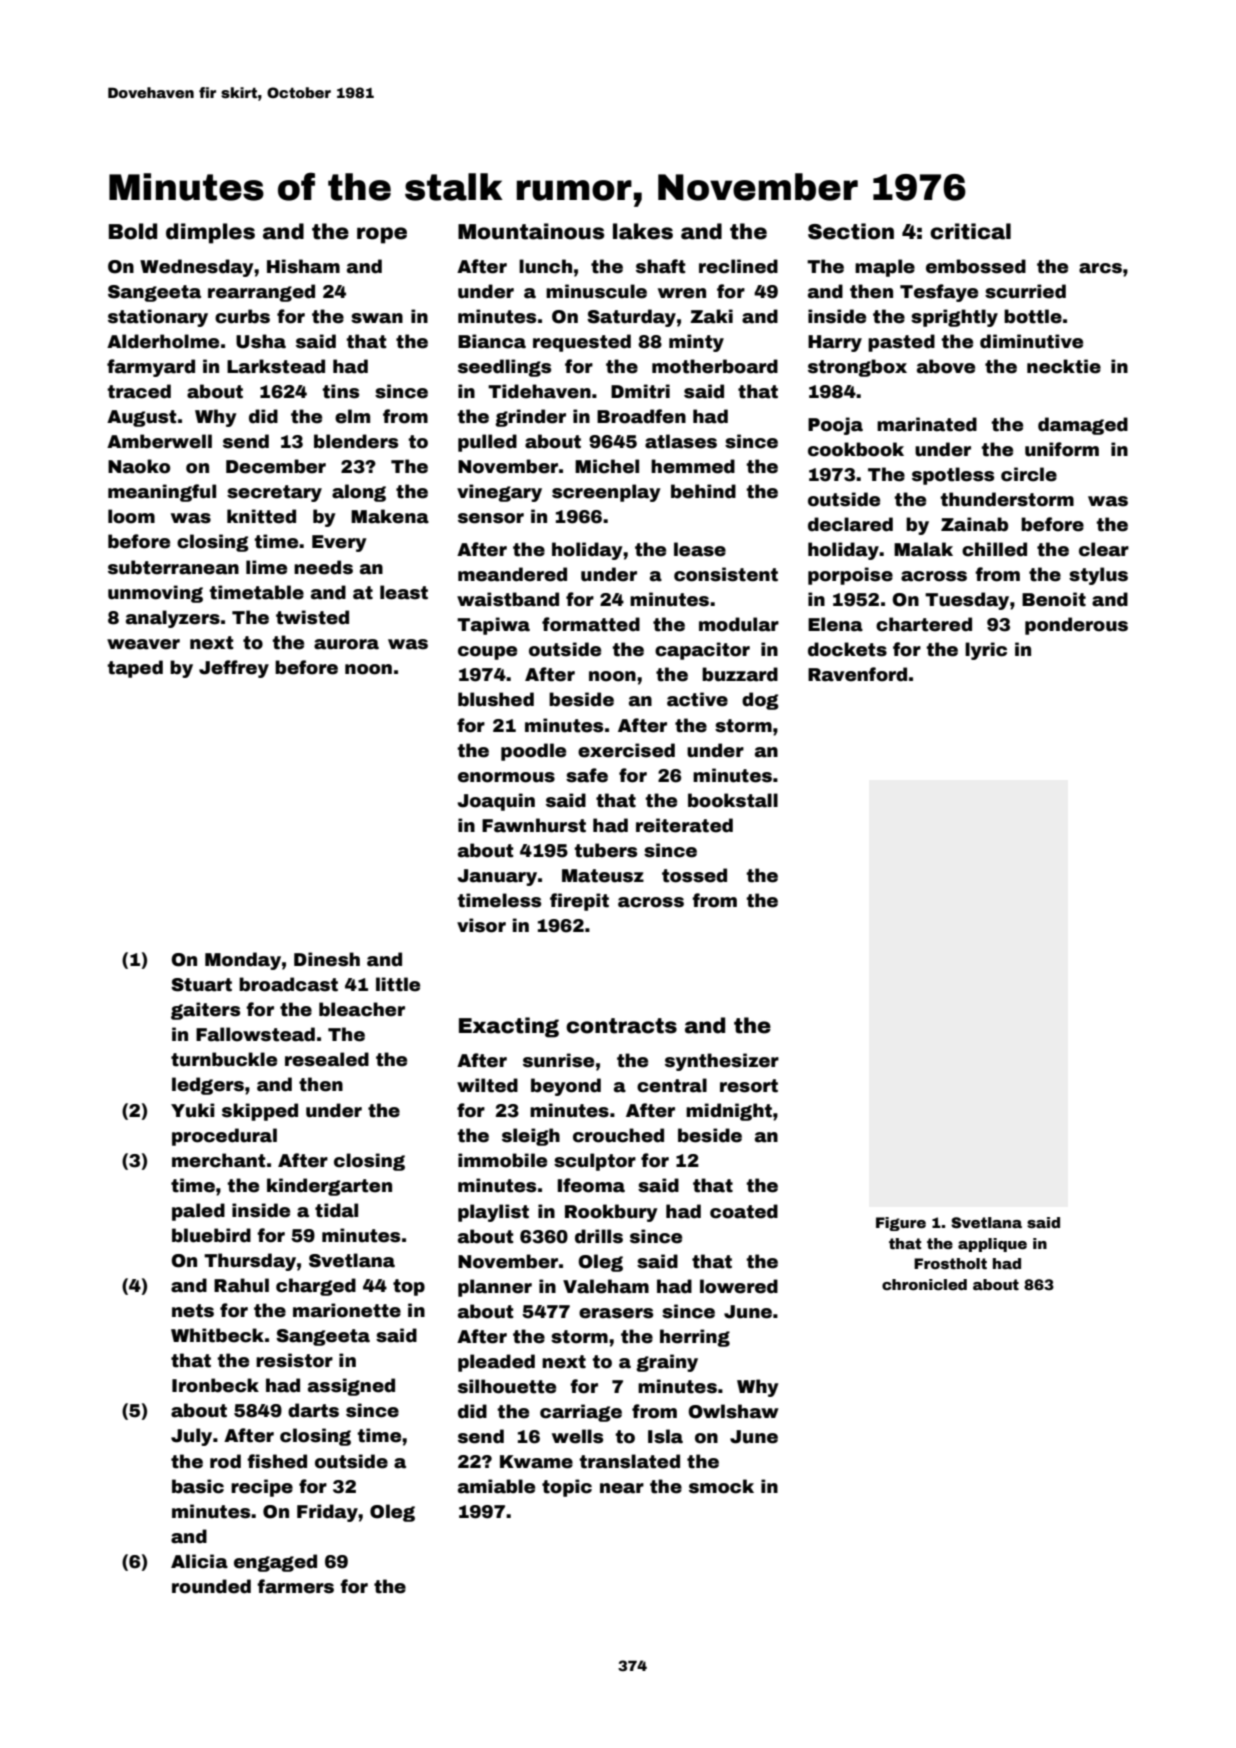 This image has width=1236, height=1748. I want to click on beyond, so click(566, 1087).
